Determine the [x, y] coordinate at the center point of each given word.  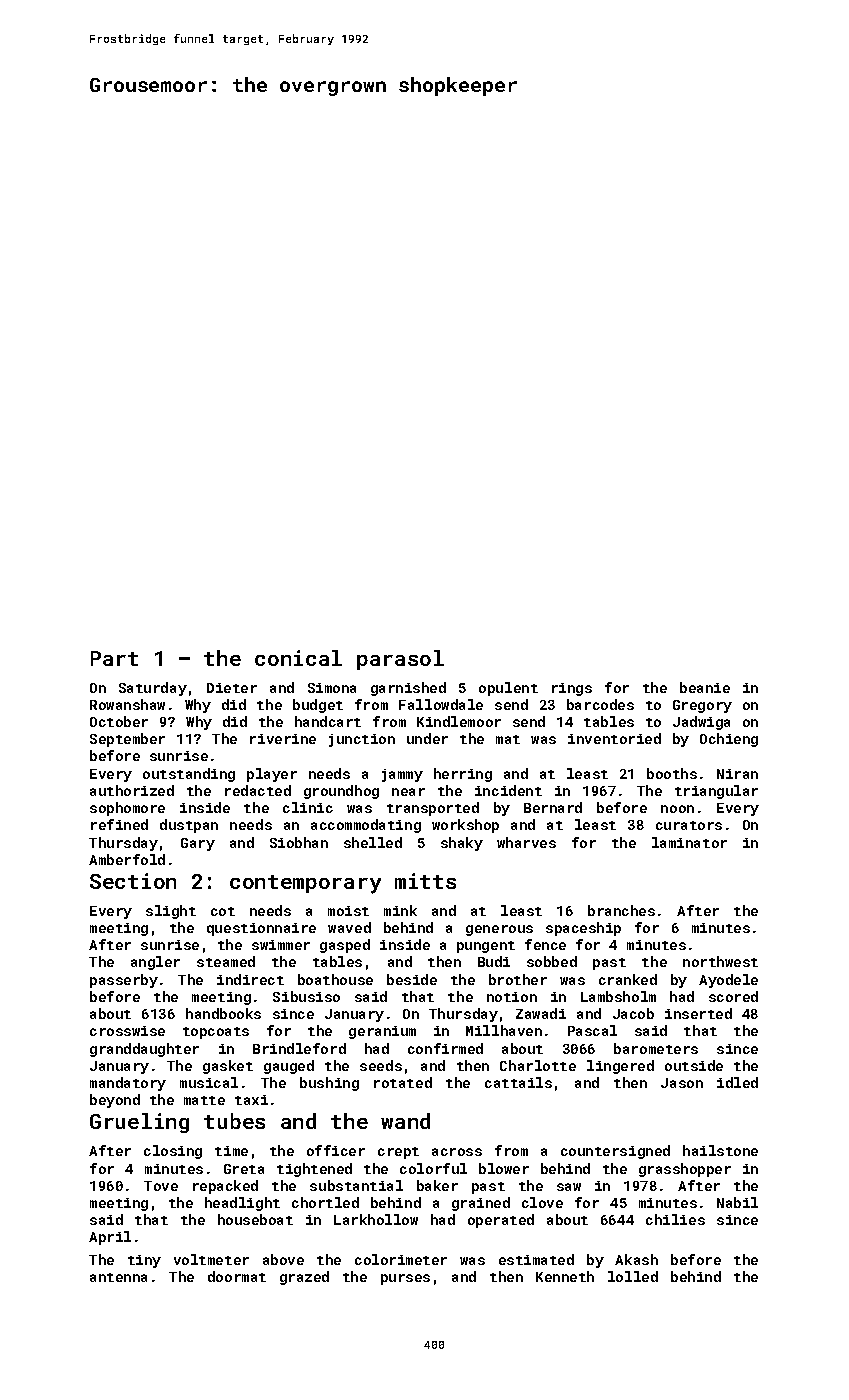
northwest [720, 961]
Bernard [553, 807]
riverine [283, 739]
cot [223, 911]
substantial [356, 1185]
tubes [234, 1121]
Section [133, 881]
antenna [118, 1277]
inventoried [614, 738]
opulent [508, 689]
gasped [345, 946]
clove [542, 1202]
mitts [425, 881]
